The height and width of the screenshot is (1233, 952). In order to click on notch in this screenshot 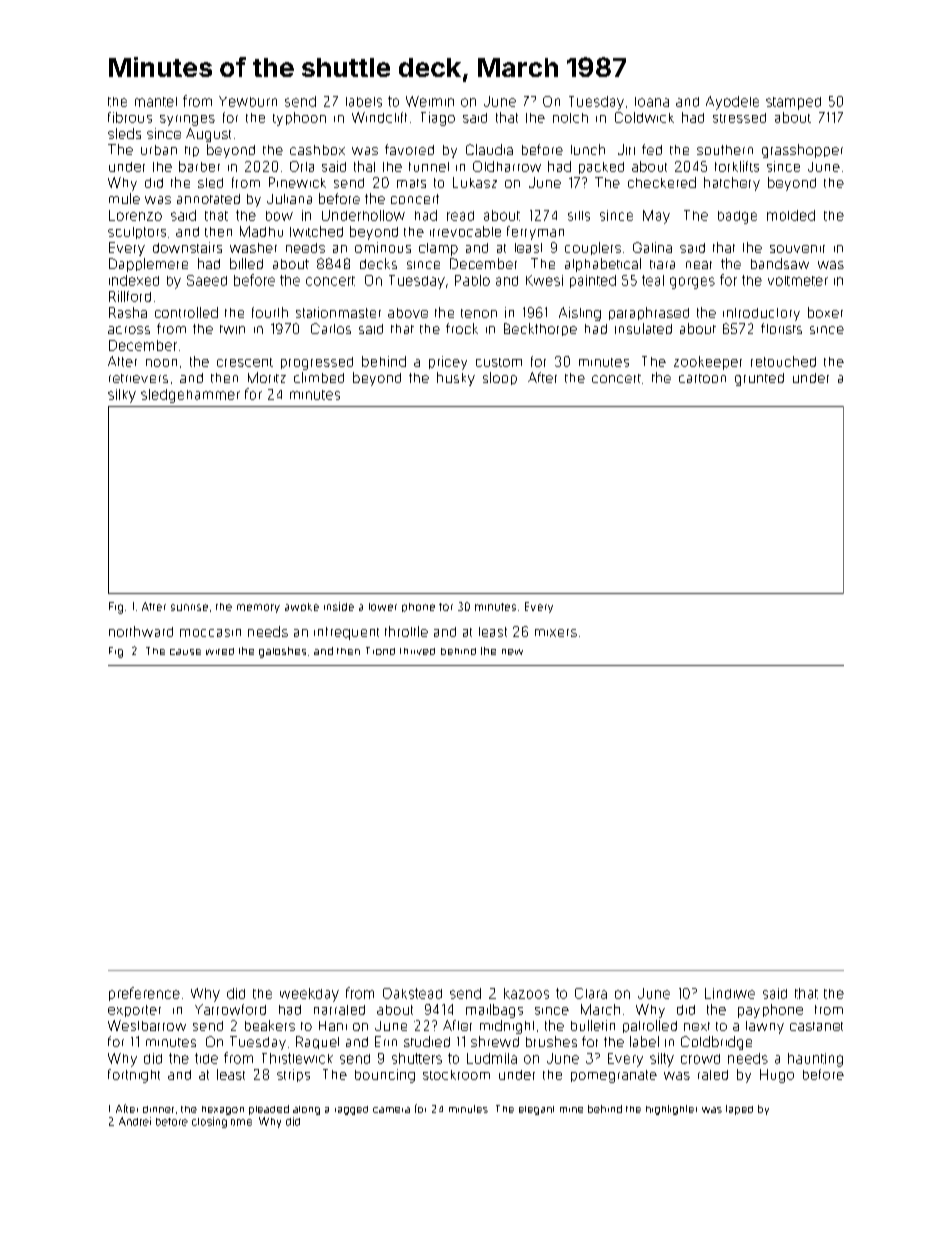, I will do `click(570, 118)`.
